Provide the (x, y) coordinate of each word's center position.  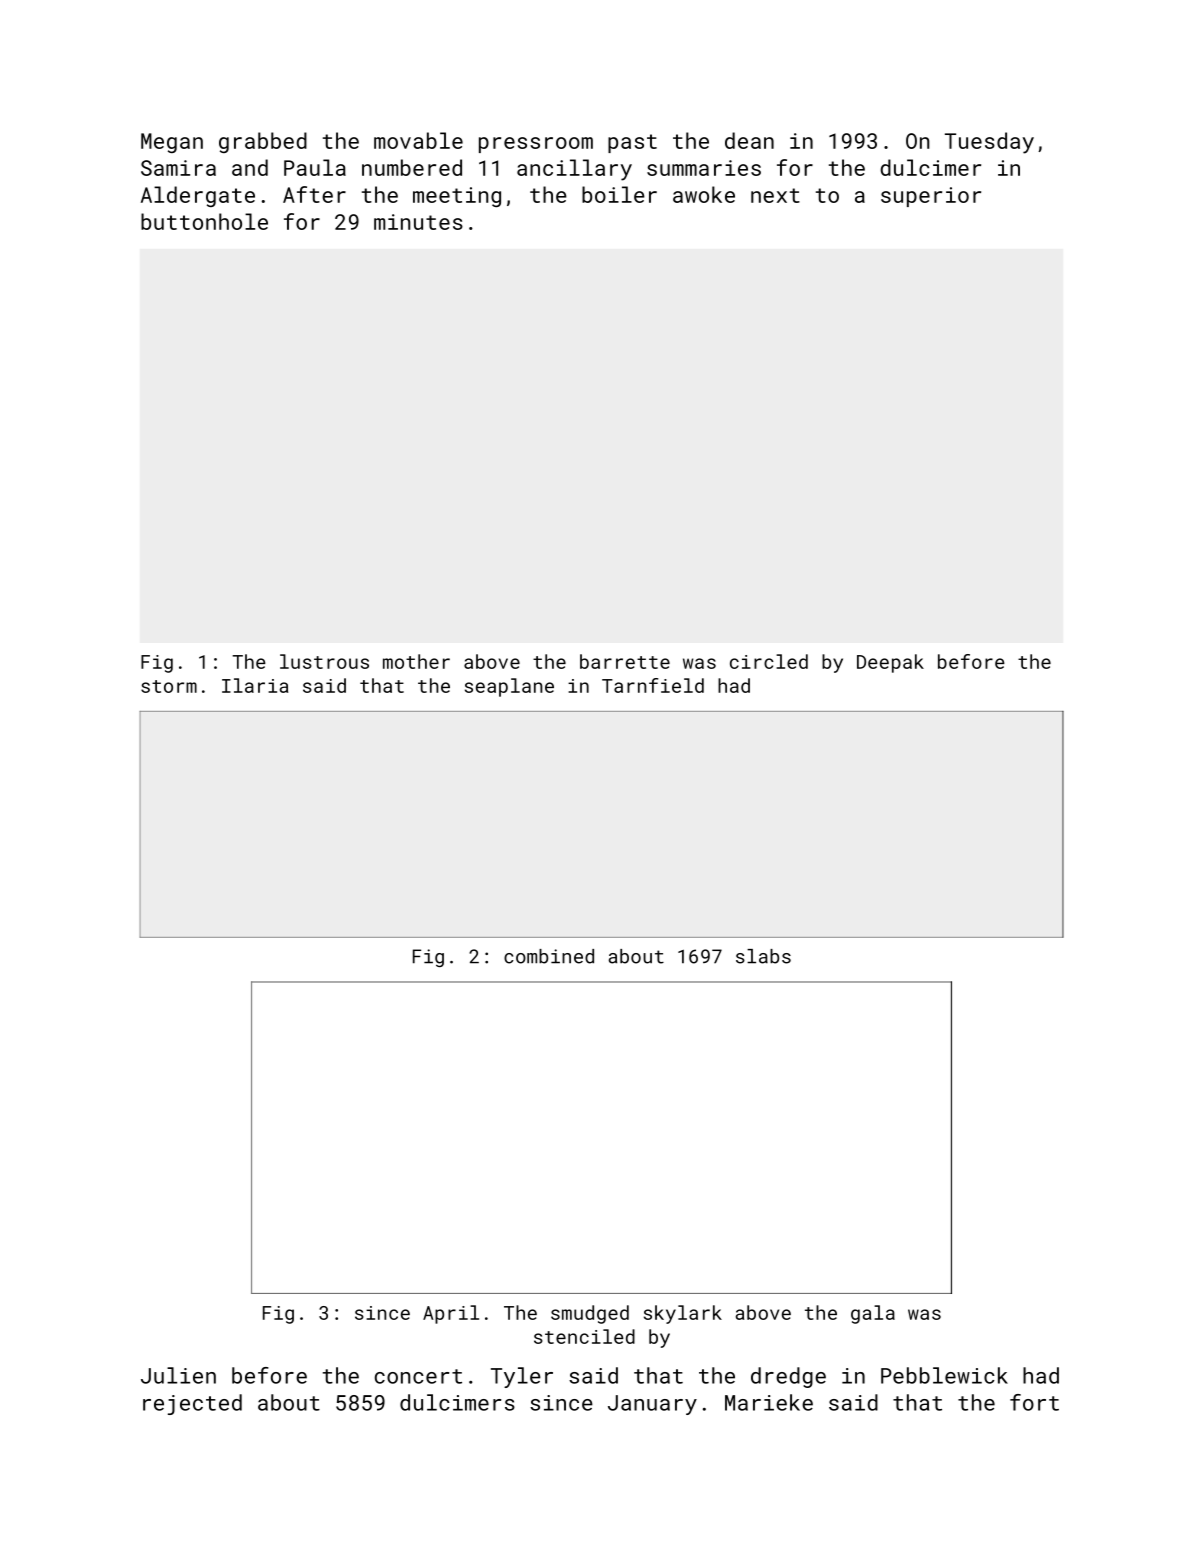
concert (418, 1376)
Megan (172, 143)
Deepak (890, 663)
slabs (763, 956)
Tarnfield (653, 685)
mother (416, 661)
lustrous (324, 661)
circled (769, 661)
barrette (625, 661)
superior (931, 197)
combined (549, 956)
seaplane (509, 687)
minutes (418, 222)
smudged (590, 1314)
